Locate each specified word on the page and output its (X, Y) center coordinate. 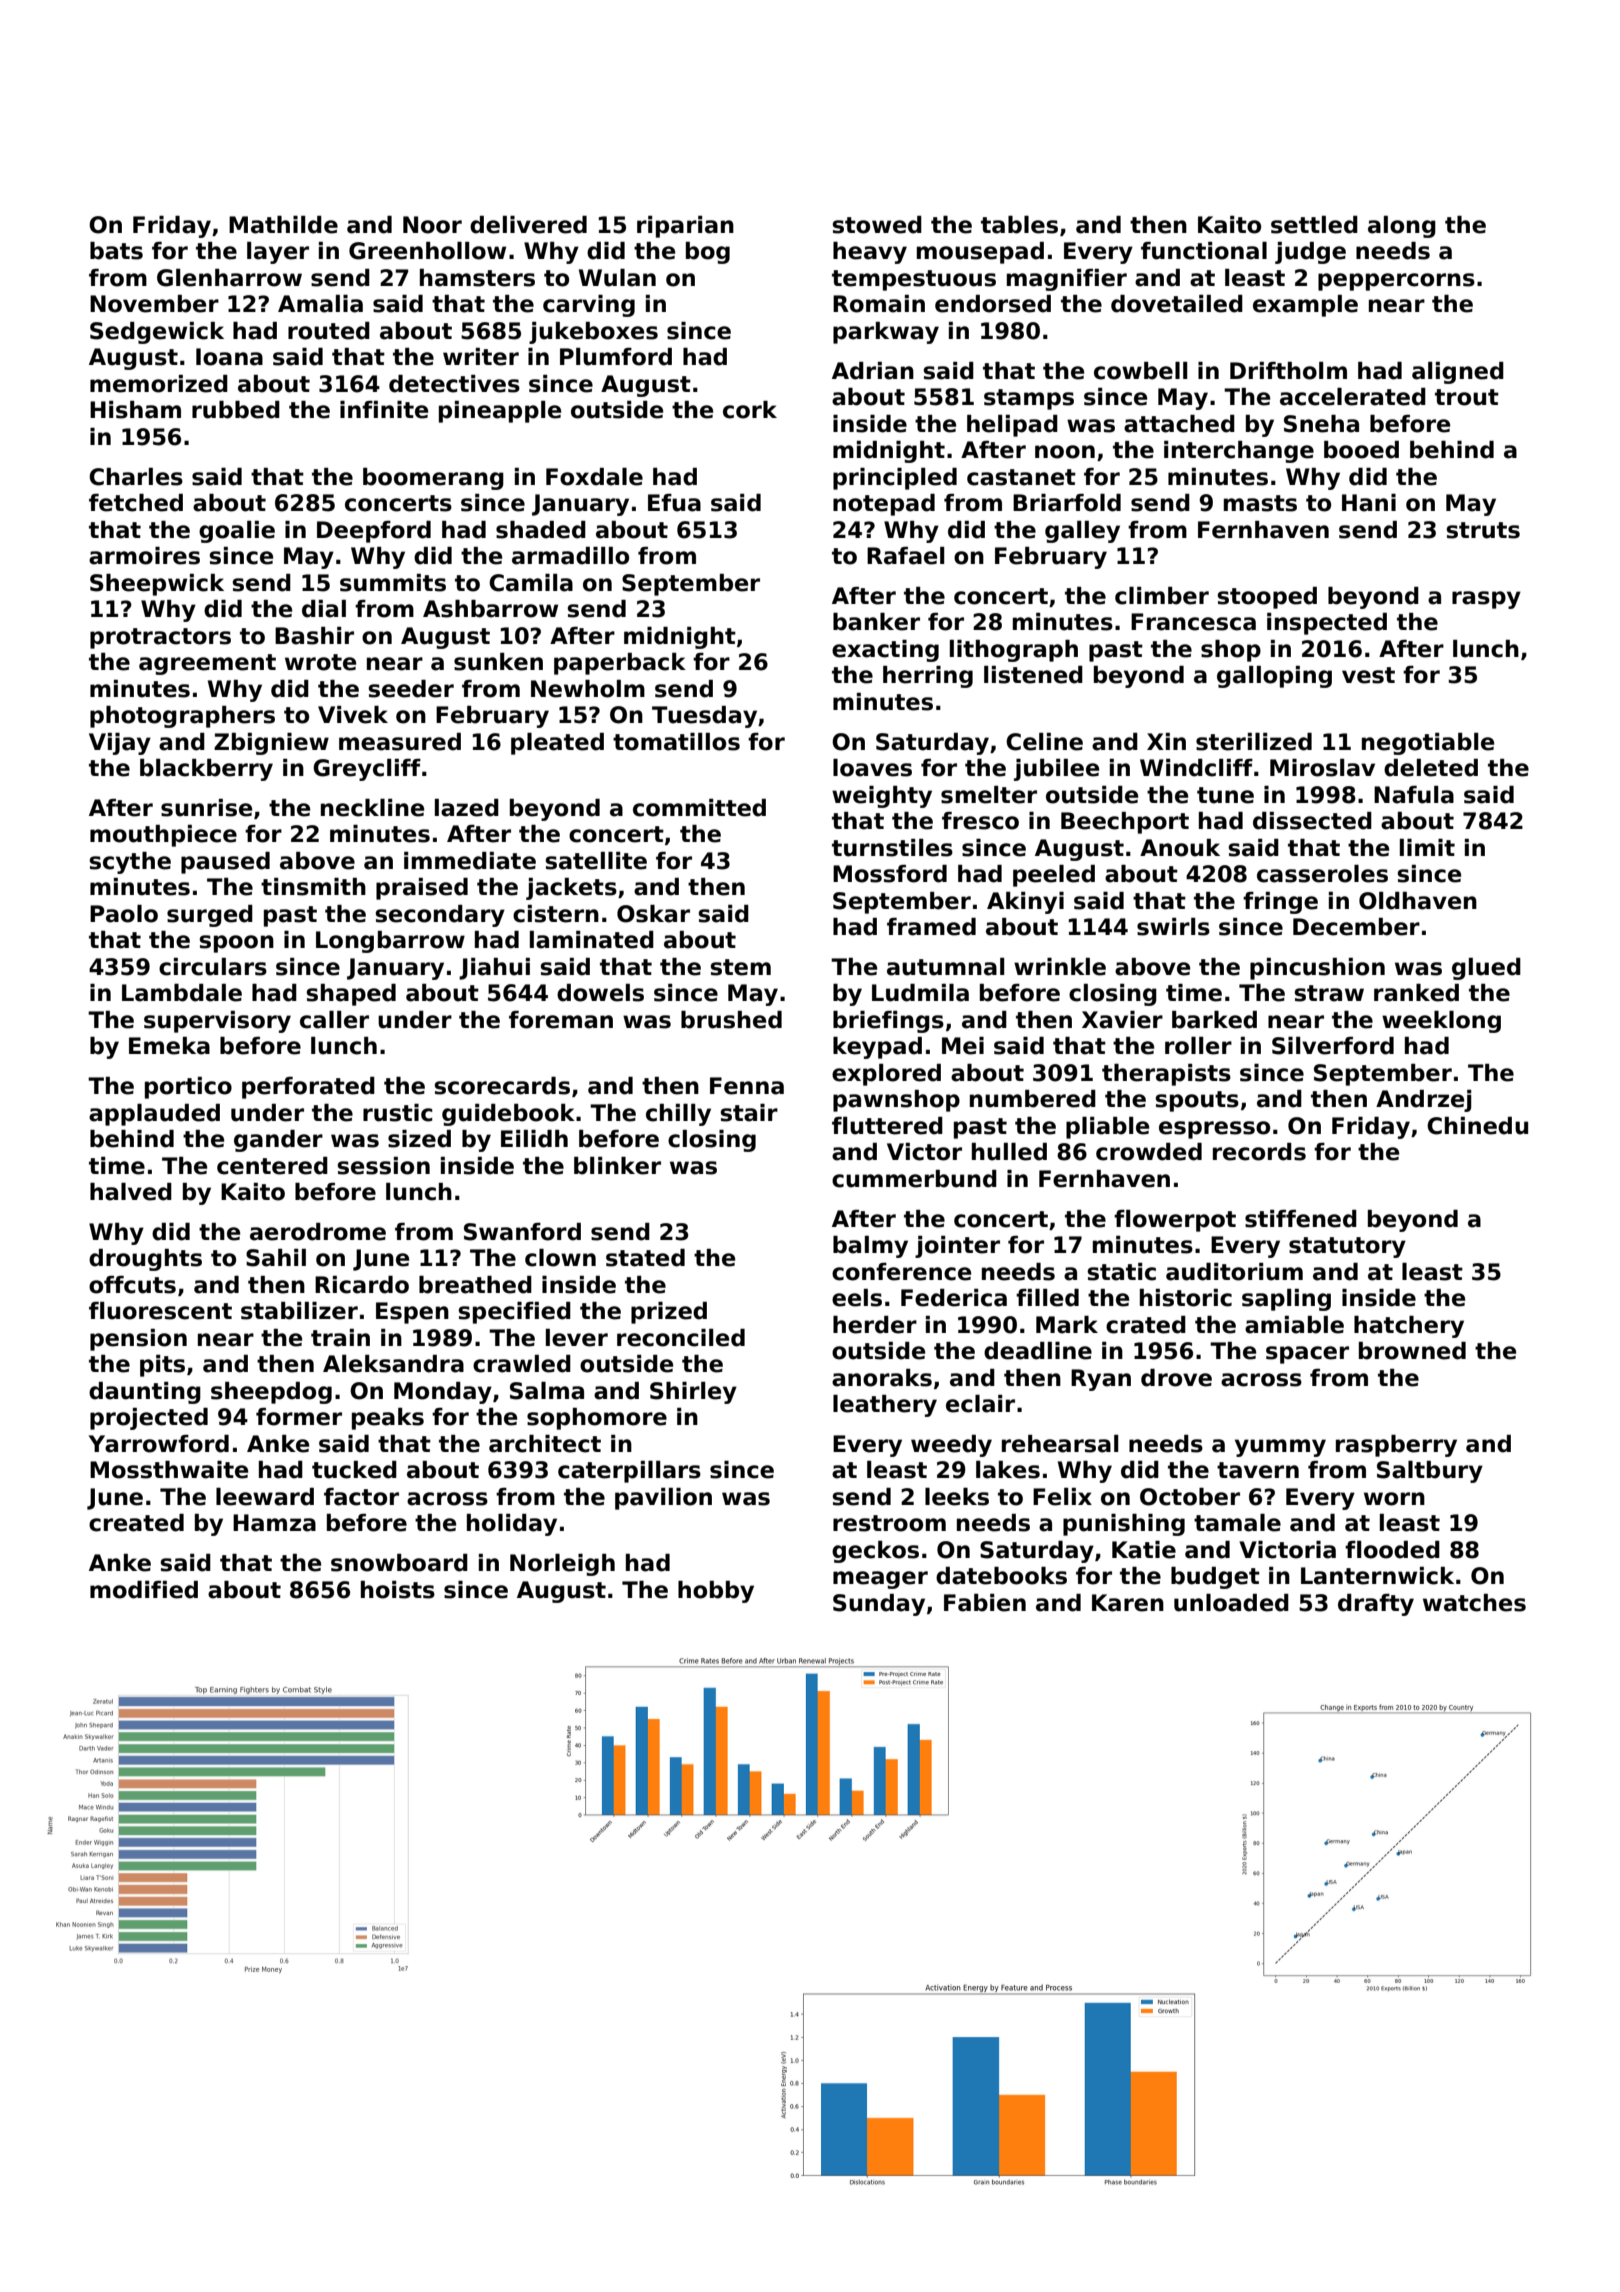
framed (931, 927)
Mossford (890, 874)
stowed (877, 225)
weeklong (1441, 1022)
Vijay (120, 744)
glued (1486, 969)
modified (144, 1590)
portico (188, 1088)
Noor (432, 225)
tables (1019, 225)
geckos (875, 1552)
